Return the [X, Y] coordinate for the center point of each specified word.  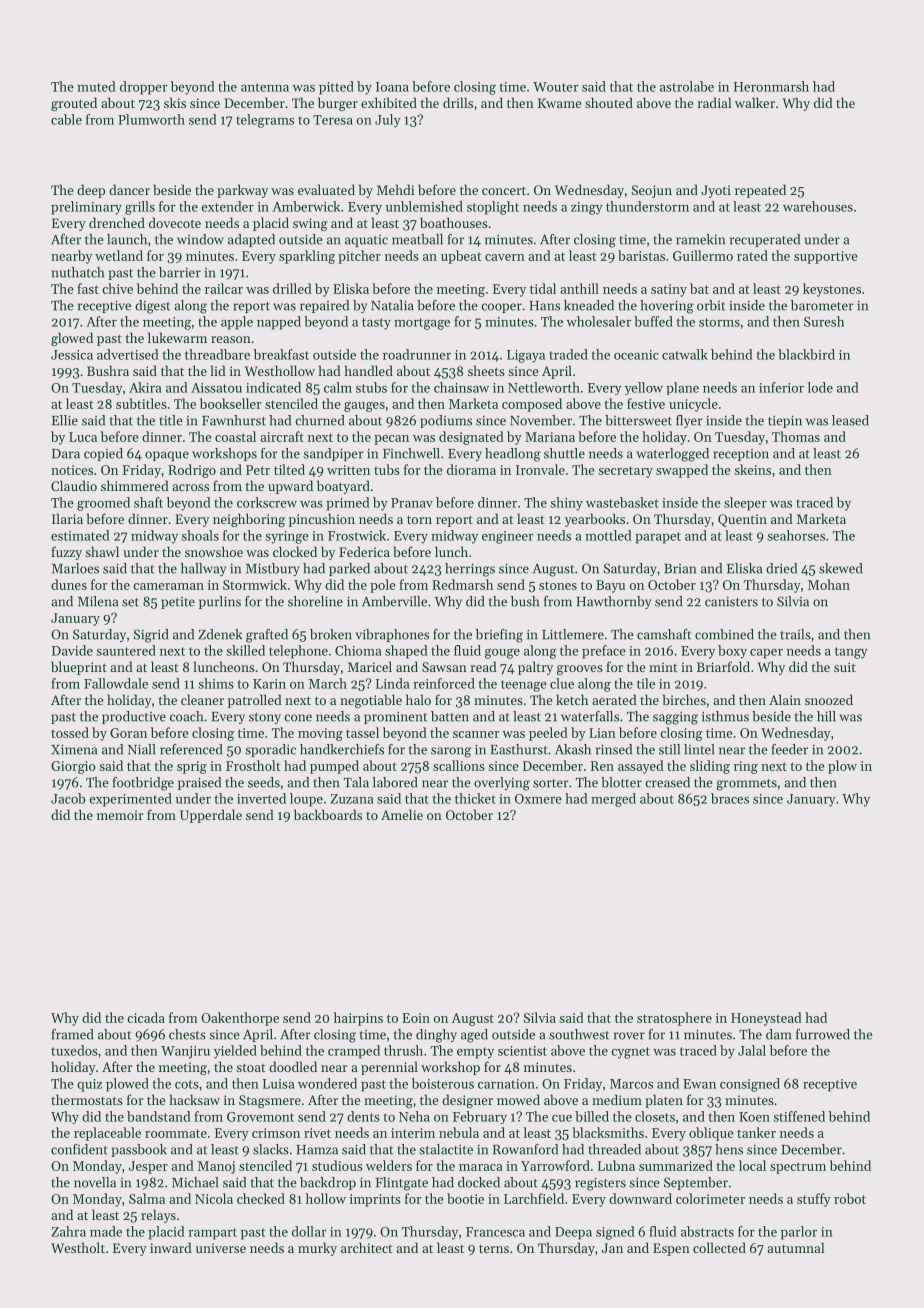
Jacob [68, 798]
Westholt [78, 1247]
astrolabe [687, 86]
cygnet [630, 1053]
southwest [579, 1034]
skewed [840, 568]
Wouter [556, 87]
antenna [265, 87]
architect [367, 1247]
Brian [680, 569]
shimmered [135, 485]
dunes [69, 584]
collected [719, 1247]
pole [383, 586]
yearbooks [595, 520]
